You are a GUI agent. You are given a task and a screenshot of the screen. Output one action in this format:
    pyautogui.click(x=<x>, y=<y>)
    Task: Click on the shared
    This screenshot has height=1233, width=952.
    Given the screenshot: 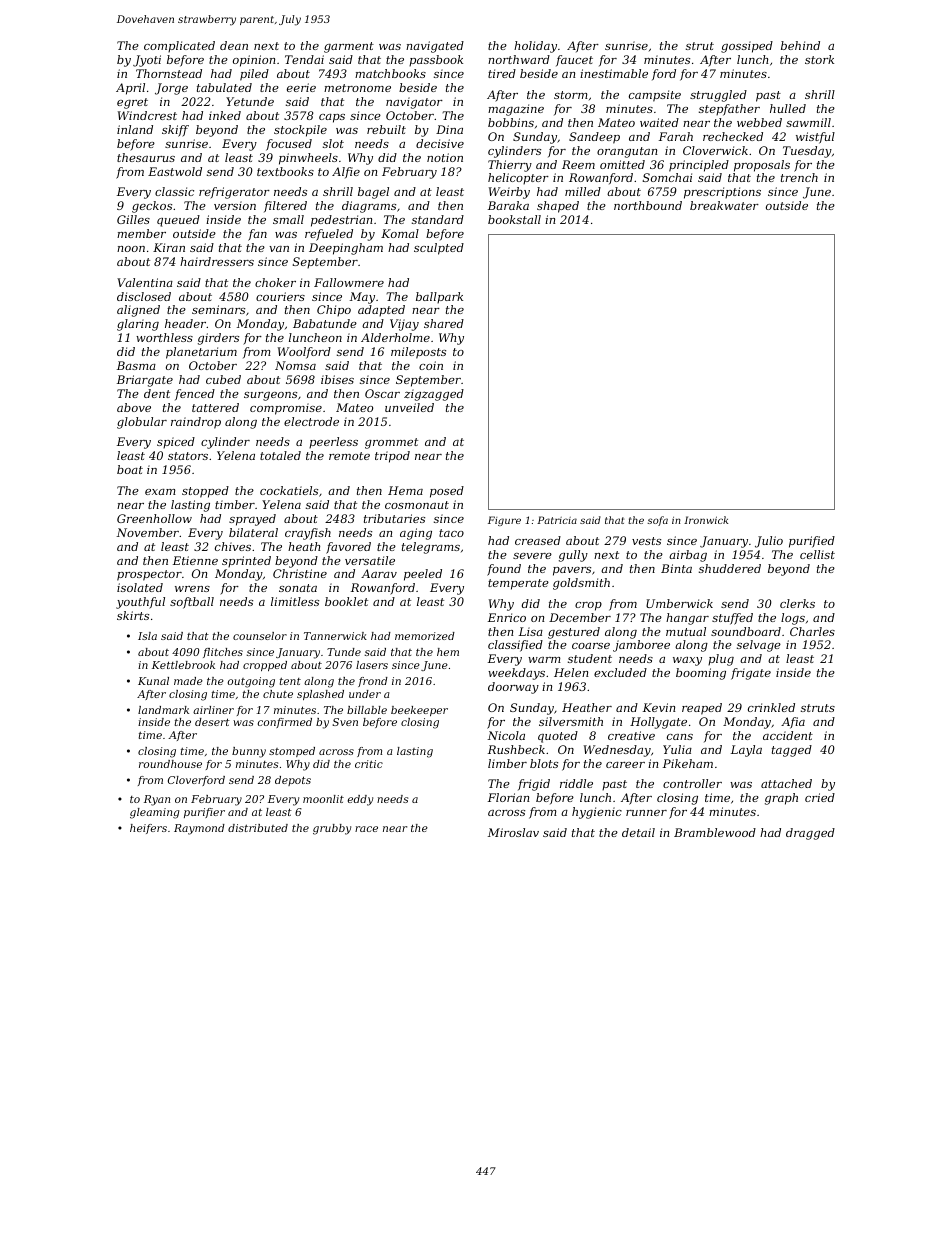 What is the action you would take?
    pyautogui.click(x=444, y=323)
